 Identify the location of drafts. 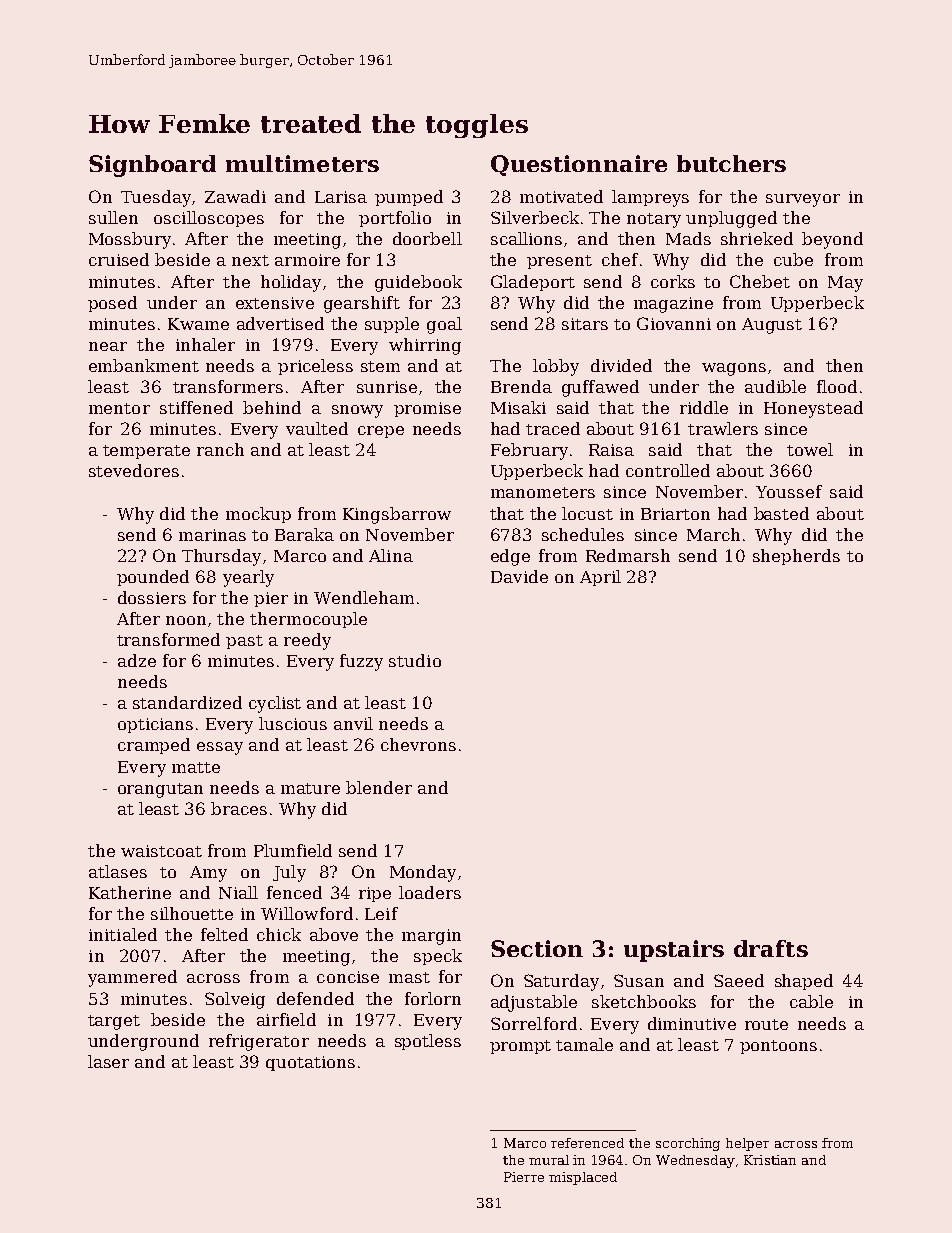
(771, 948).
